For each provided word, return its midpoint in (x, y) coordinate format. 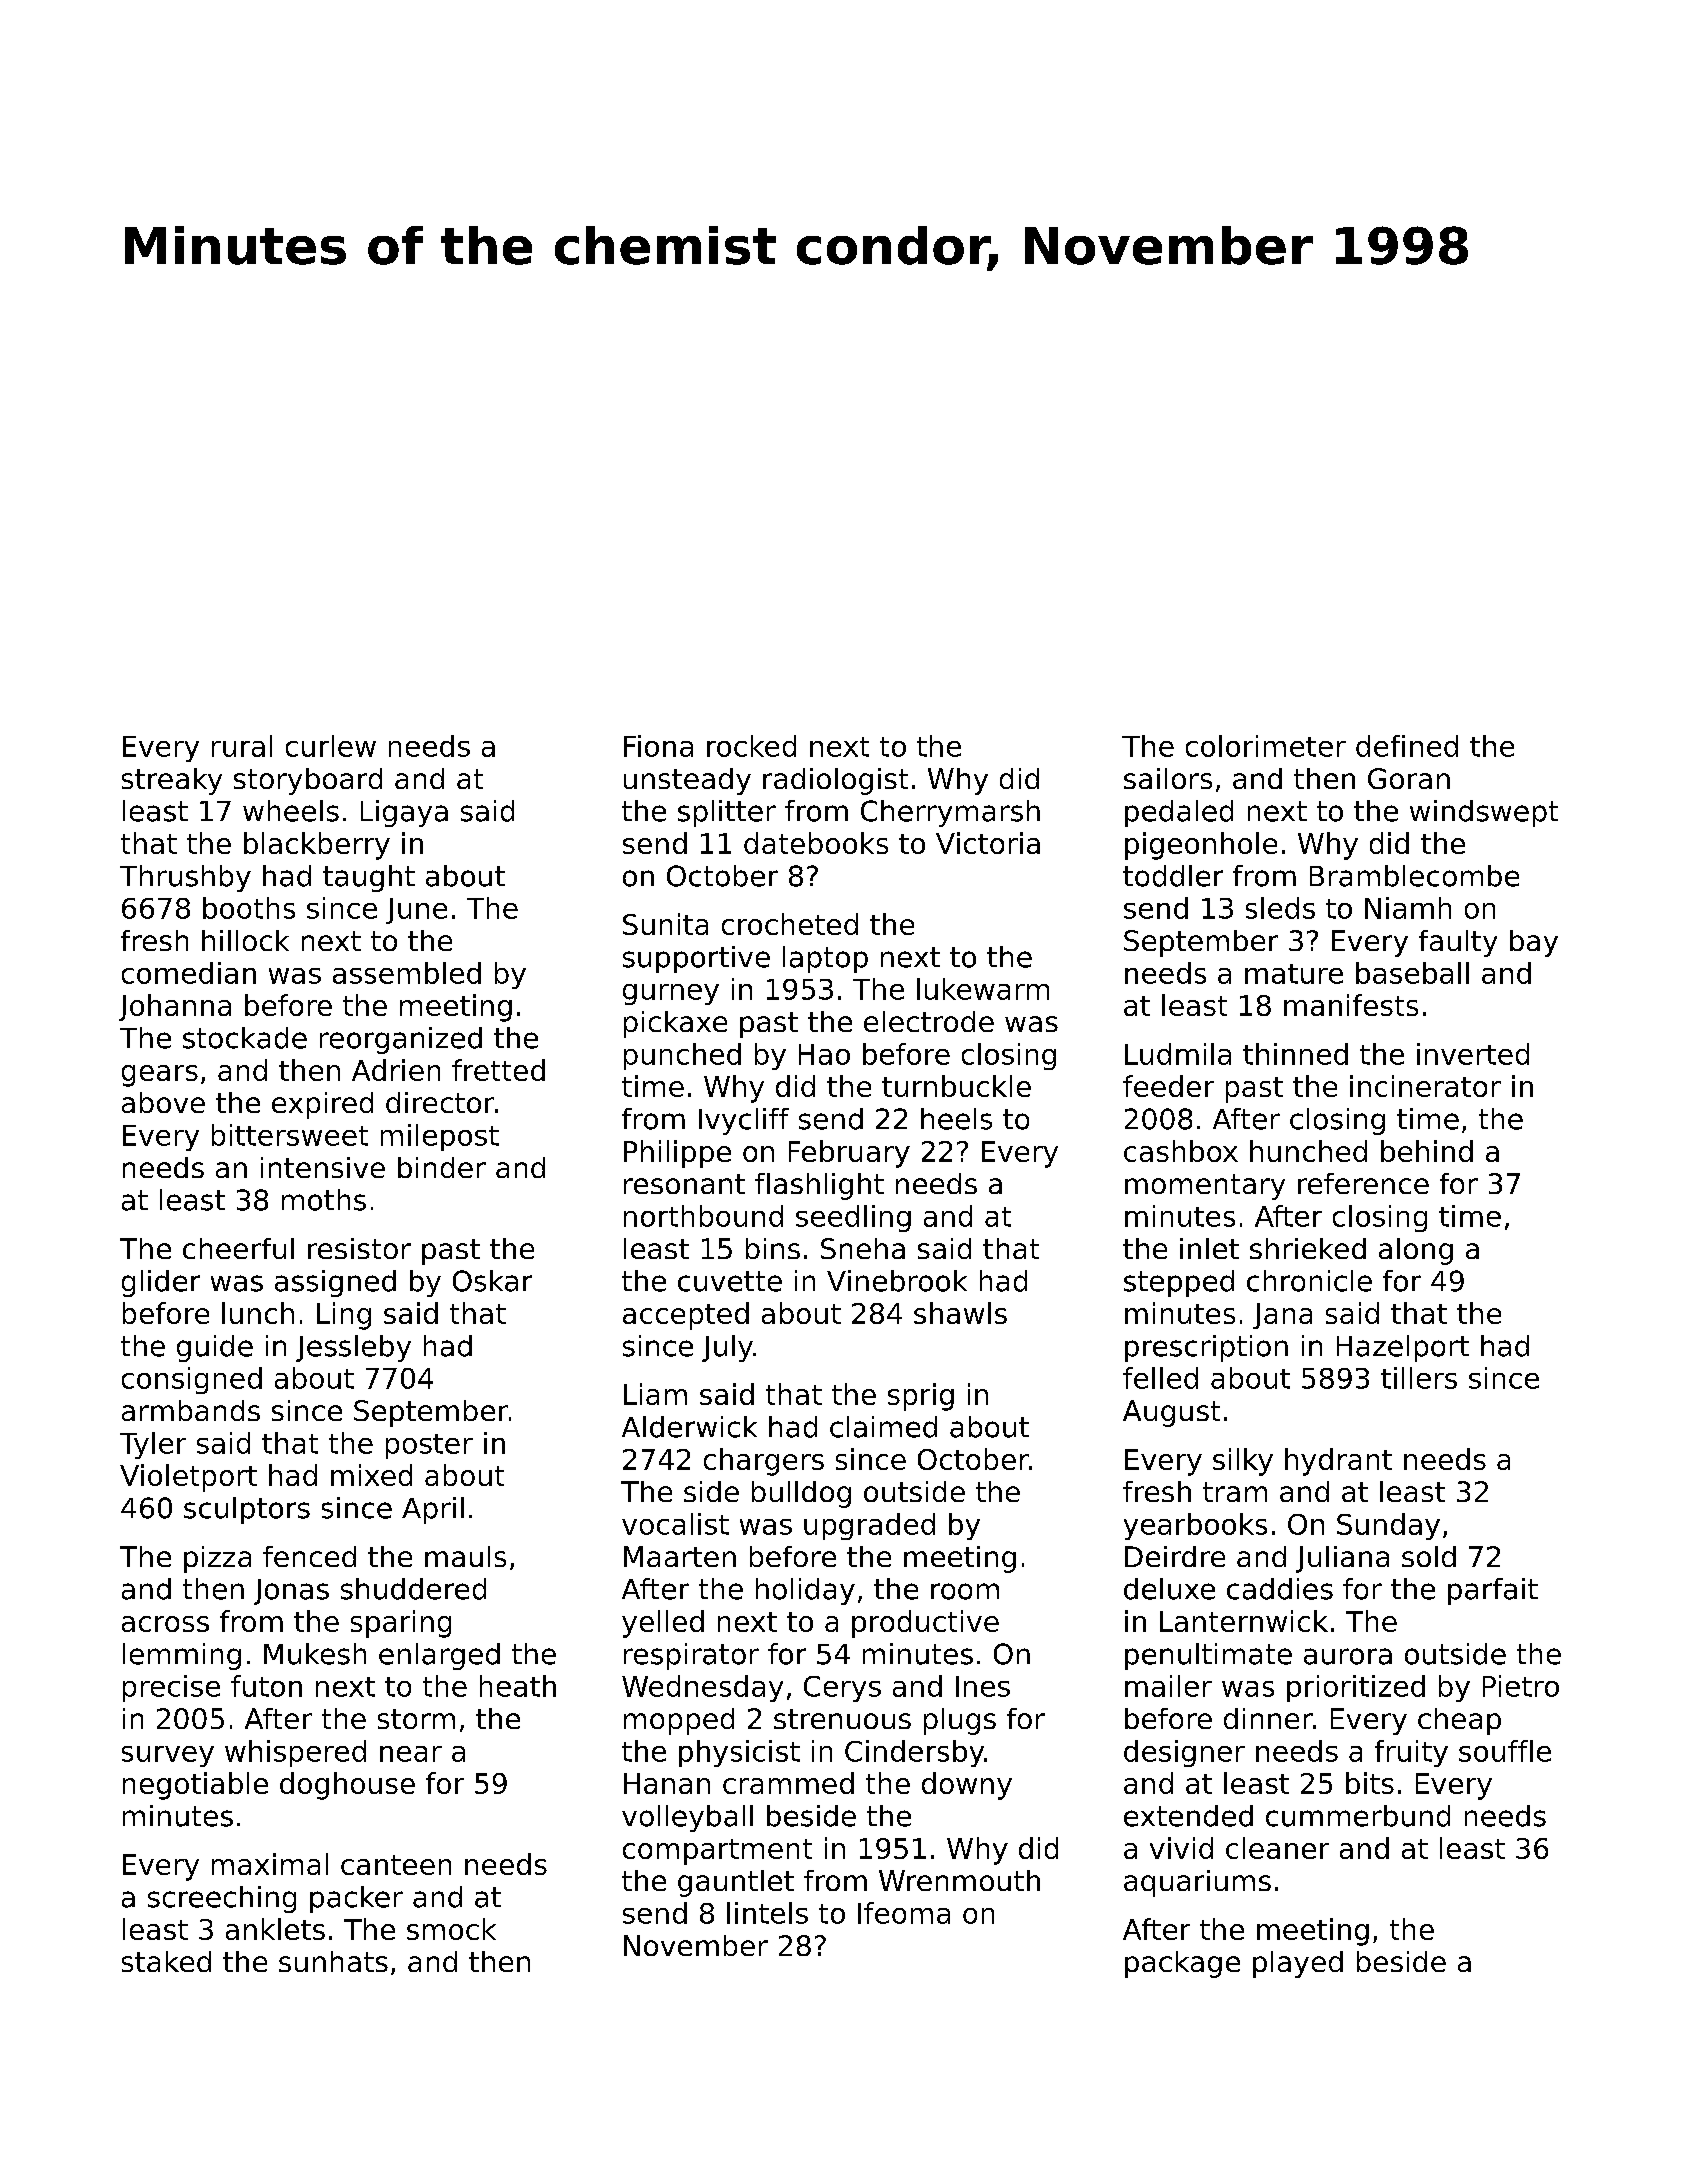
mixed (371, 1475)
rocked (751, 746)
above (163, 1102)
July (727, 1348)
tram (1235, 1492)
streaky (172, 781)
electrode (929, 1021)
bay (1534, 943)
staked (166, 1961)
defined (1407, 746)
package (1182, 1964)
